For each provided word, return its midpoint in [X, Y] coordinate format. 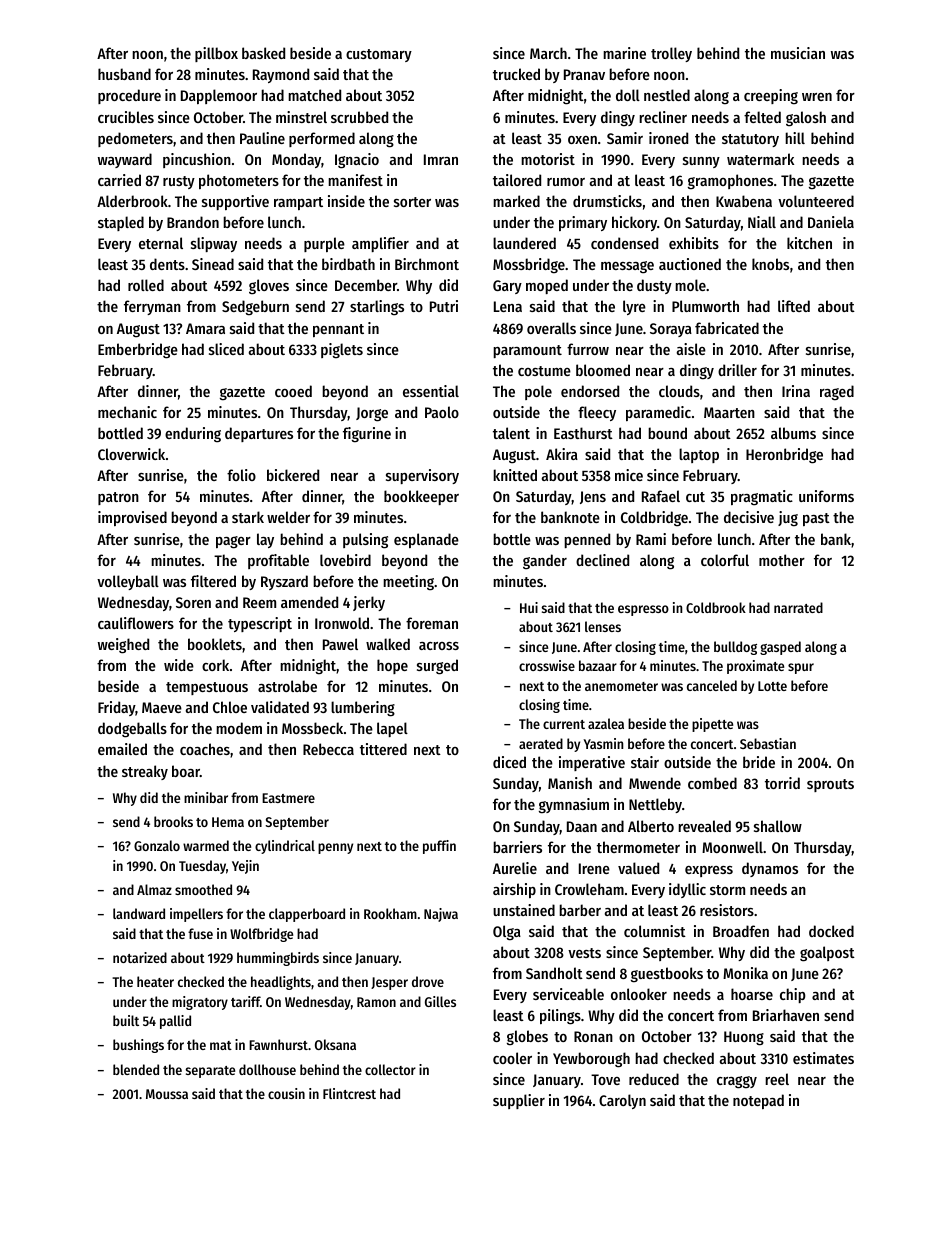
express [709, 871]
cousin [286, 1093]
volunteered [816, 201]
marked [516, 201]
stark [248, 517]
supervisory [422, 476]
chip [793, 995]
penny [335, 848]
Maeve [162, 707]
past [816, 519]
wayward [125, 160]
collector [390, 1069]
